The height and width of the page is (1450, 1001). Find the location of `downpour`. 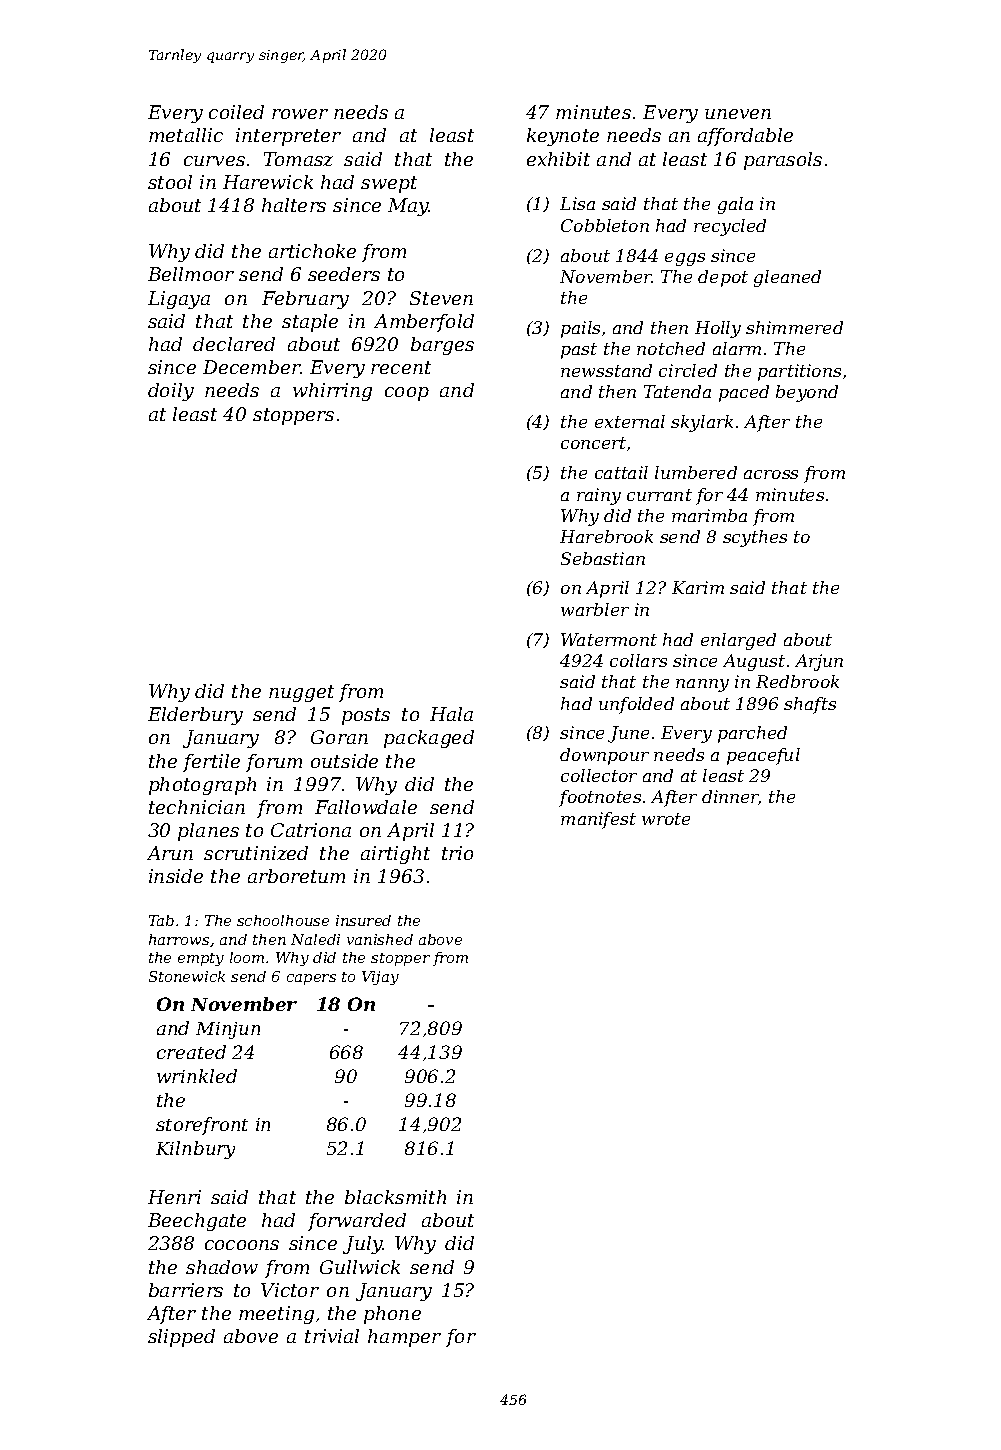

downpour is located at coordinates (604, 756).
